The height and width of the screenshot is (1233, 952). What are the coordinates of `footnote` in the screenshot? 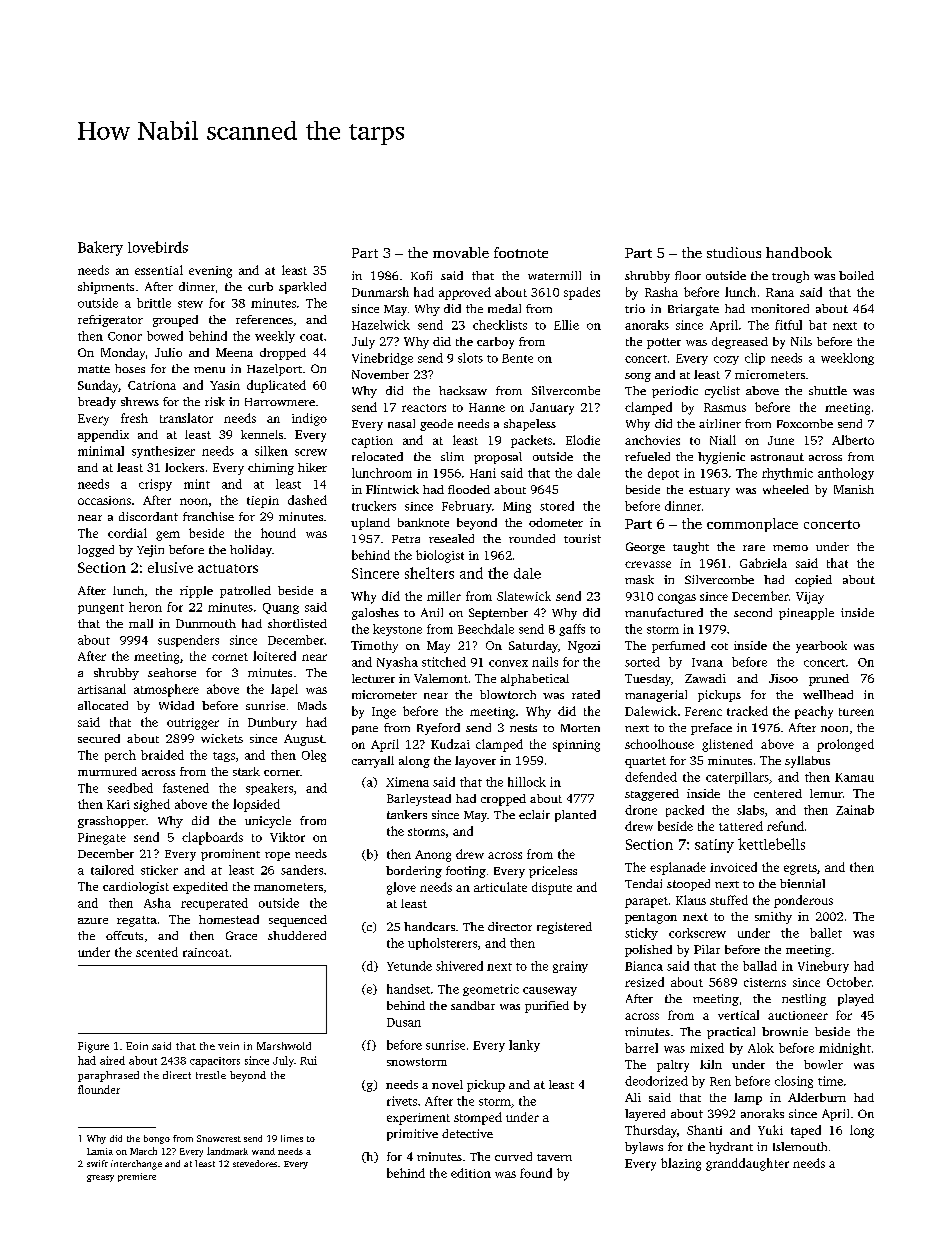 It's located at (521, 252).
